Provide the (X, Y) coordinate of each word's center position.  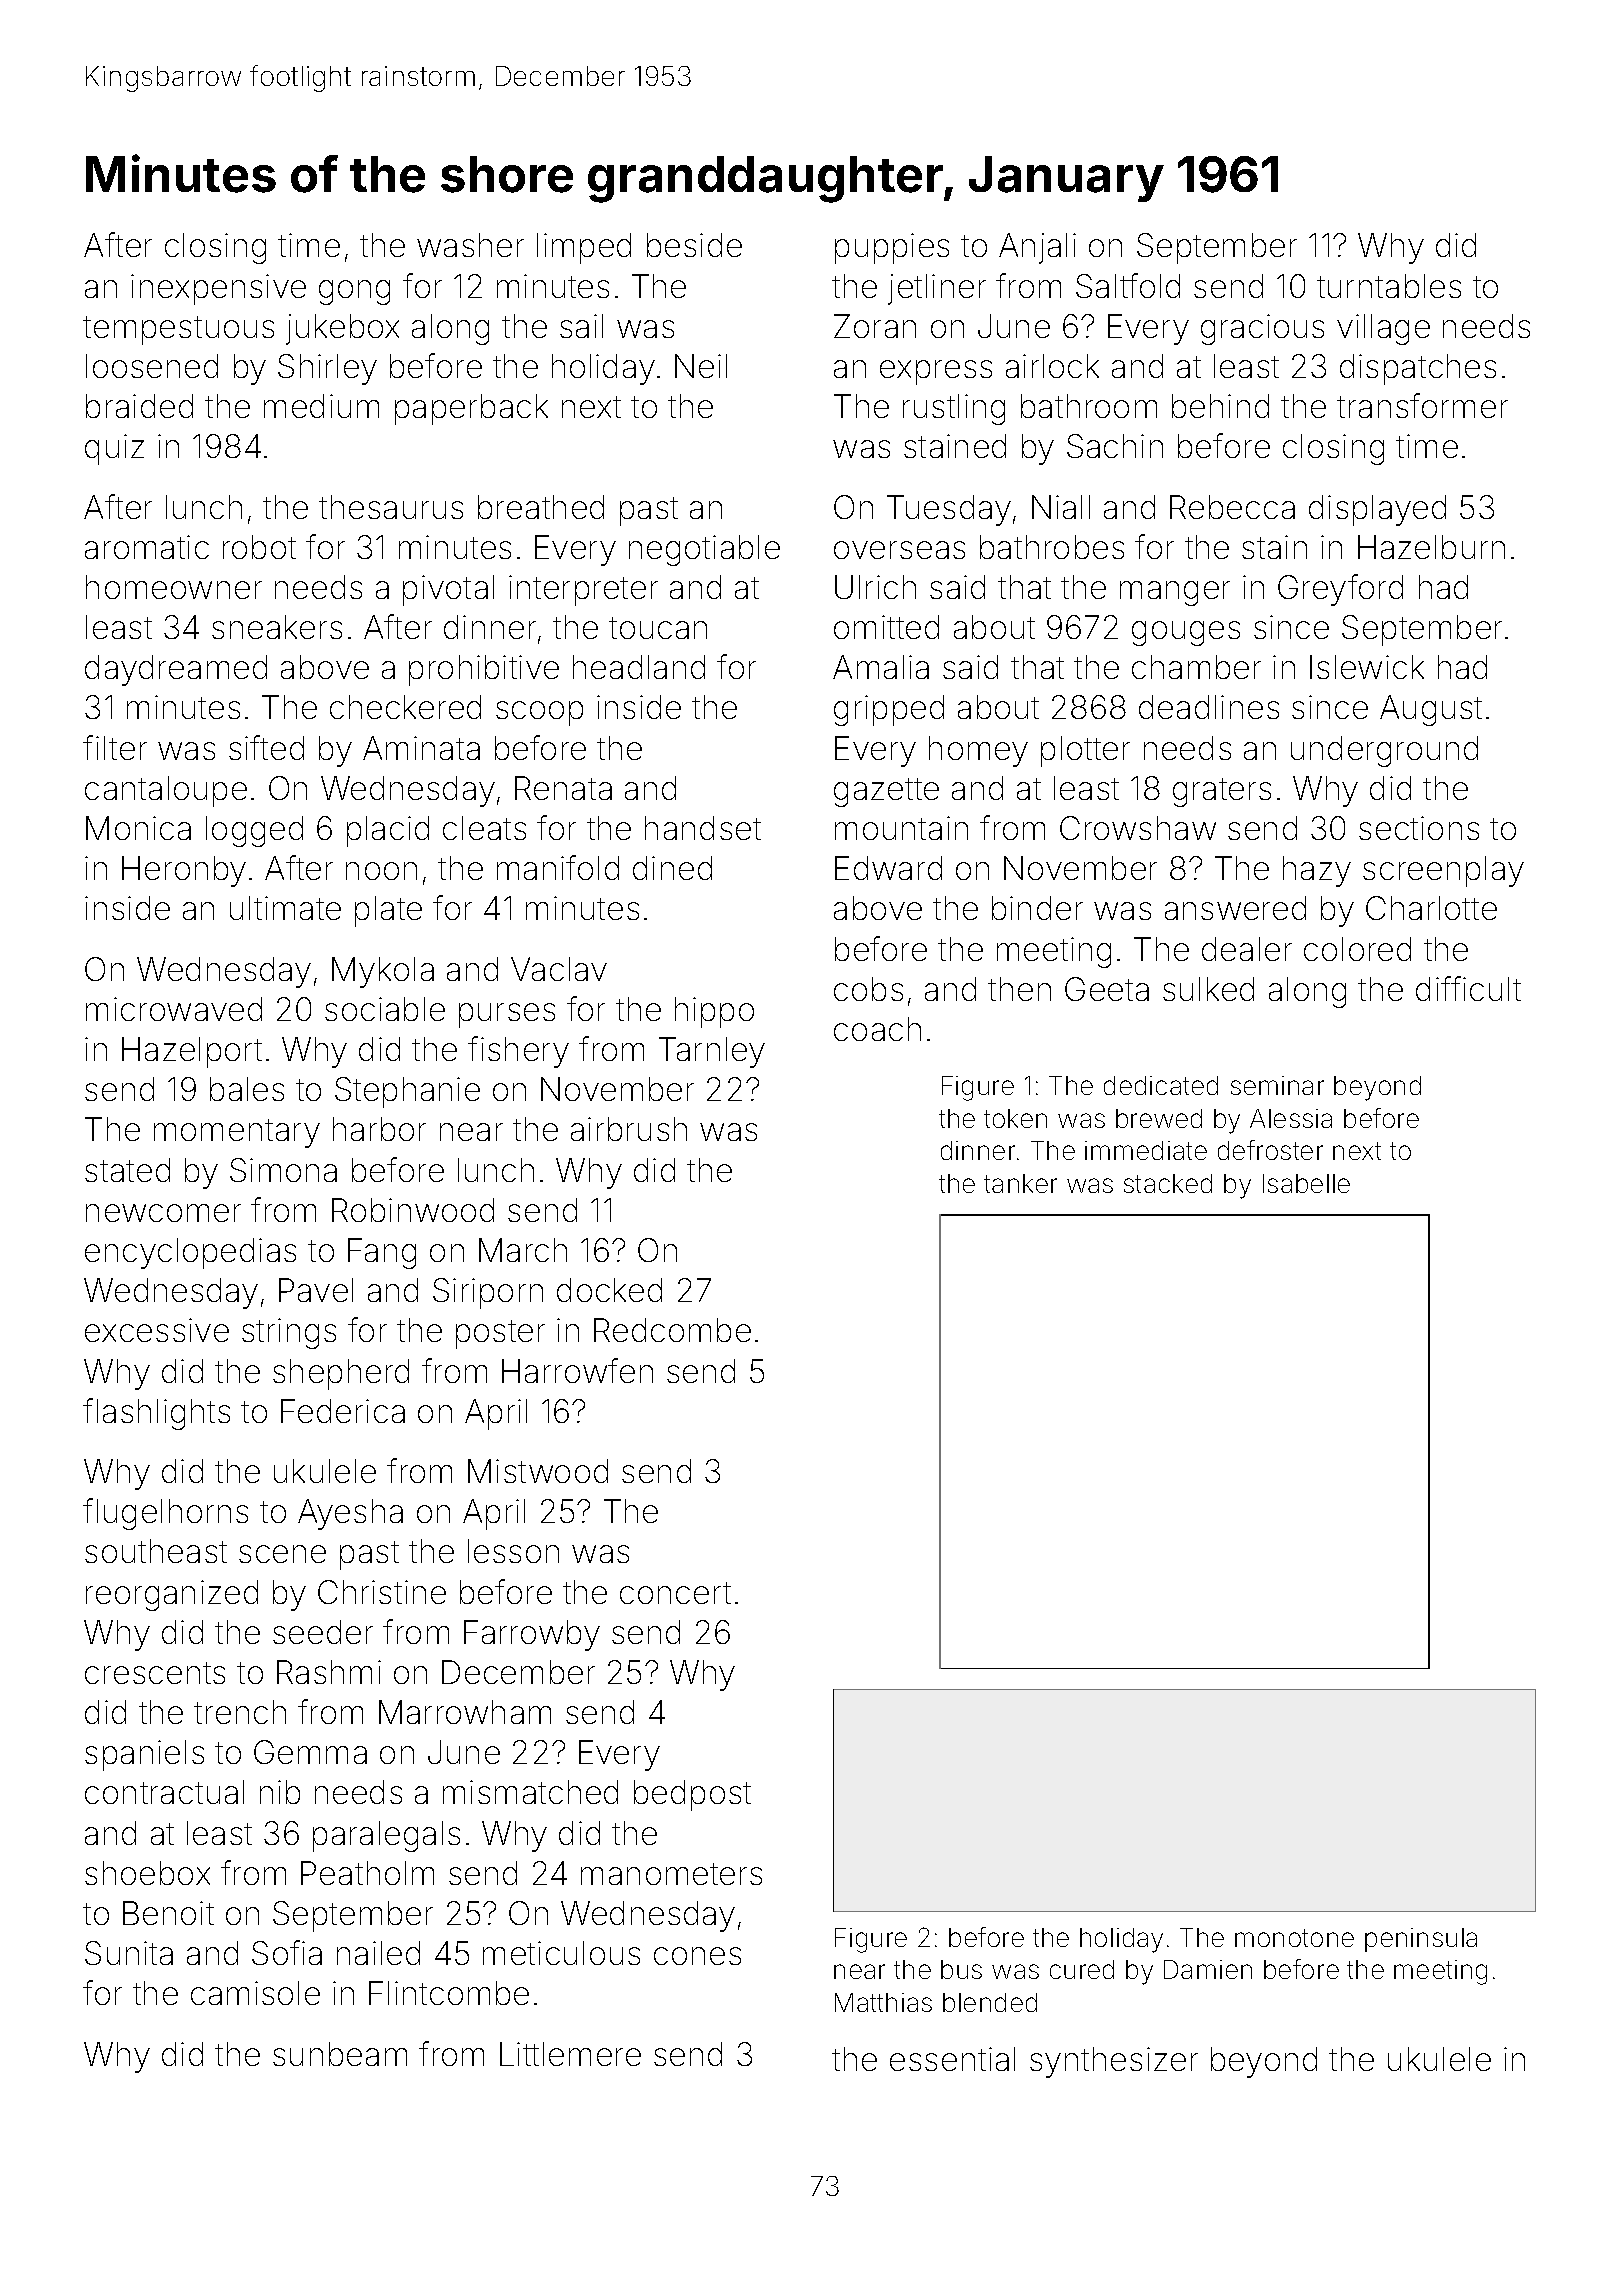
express (936, 372)
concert (675, 1593)
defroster (1270, 1150)
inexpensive (218, 289)
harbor (379, 1129)
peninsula (1421, 1940)
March (523, 1250)
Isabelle (1306, 1183)
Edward (888, 868)
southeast (156, 1551)
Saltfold (1128, 285)
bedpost (692, 1795)
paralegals (386, 1836)
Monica (138, 828)
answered (1235, 908)
